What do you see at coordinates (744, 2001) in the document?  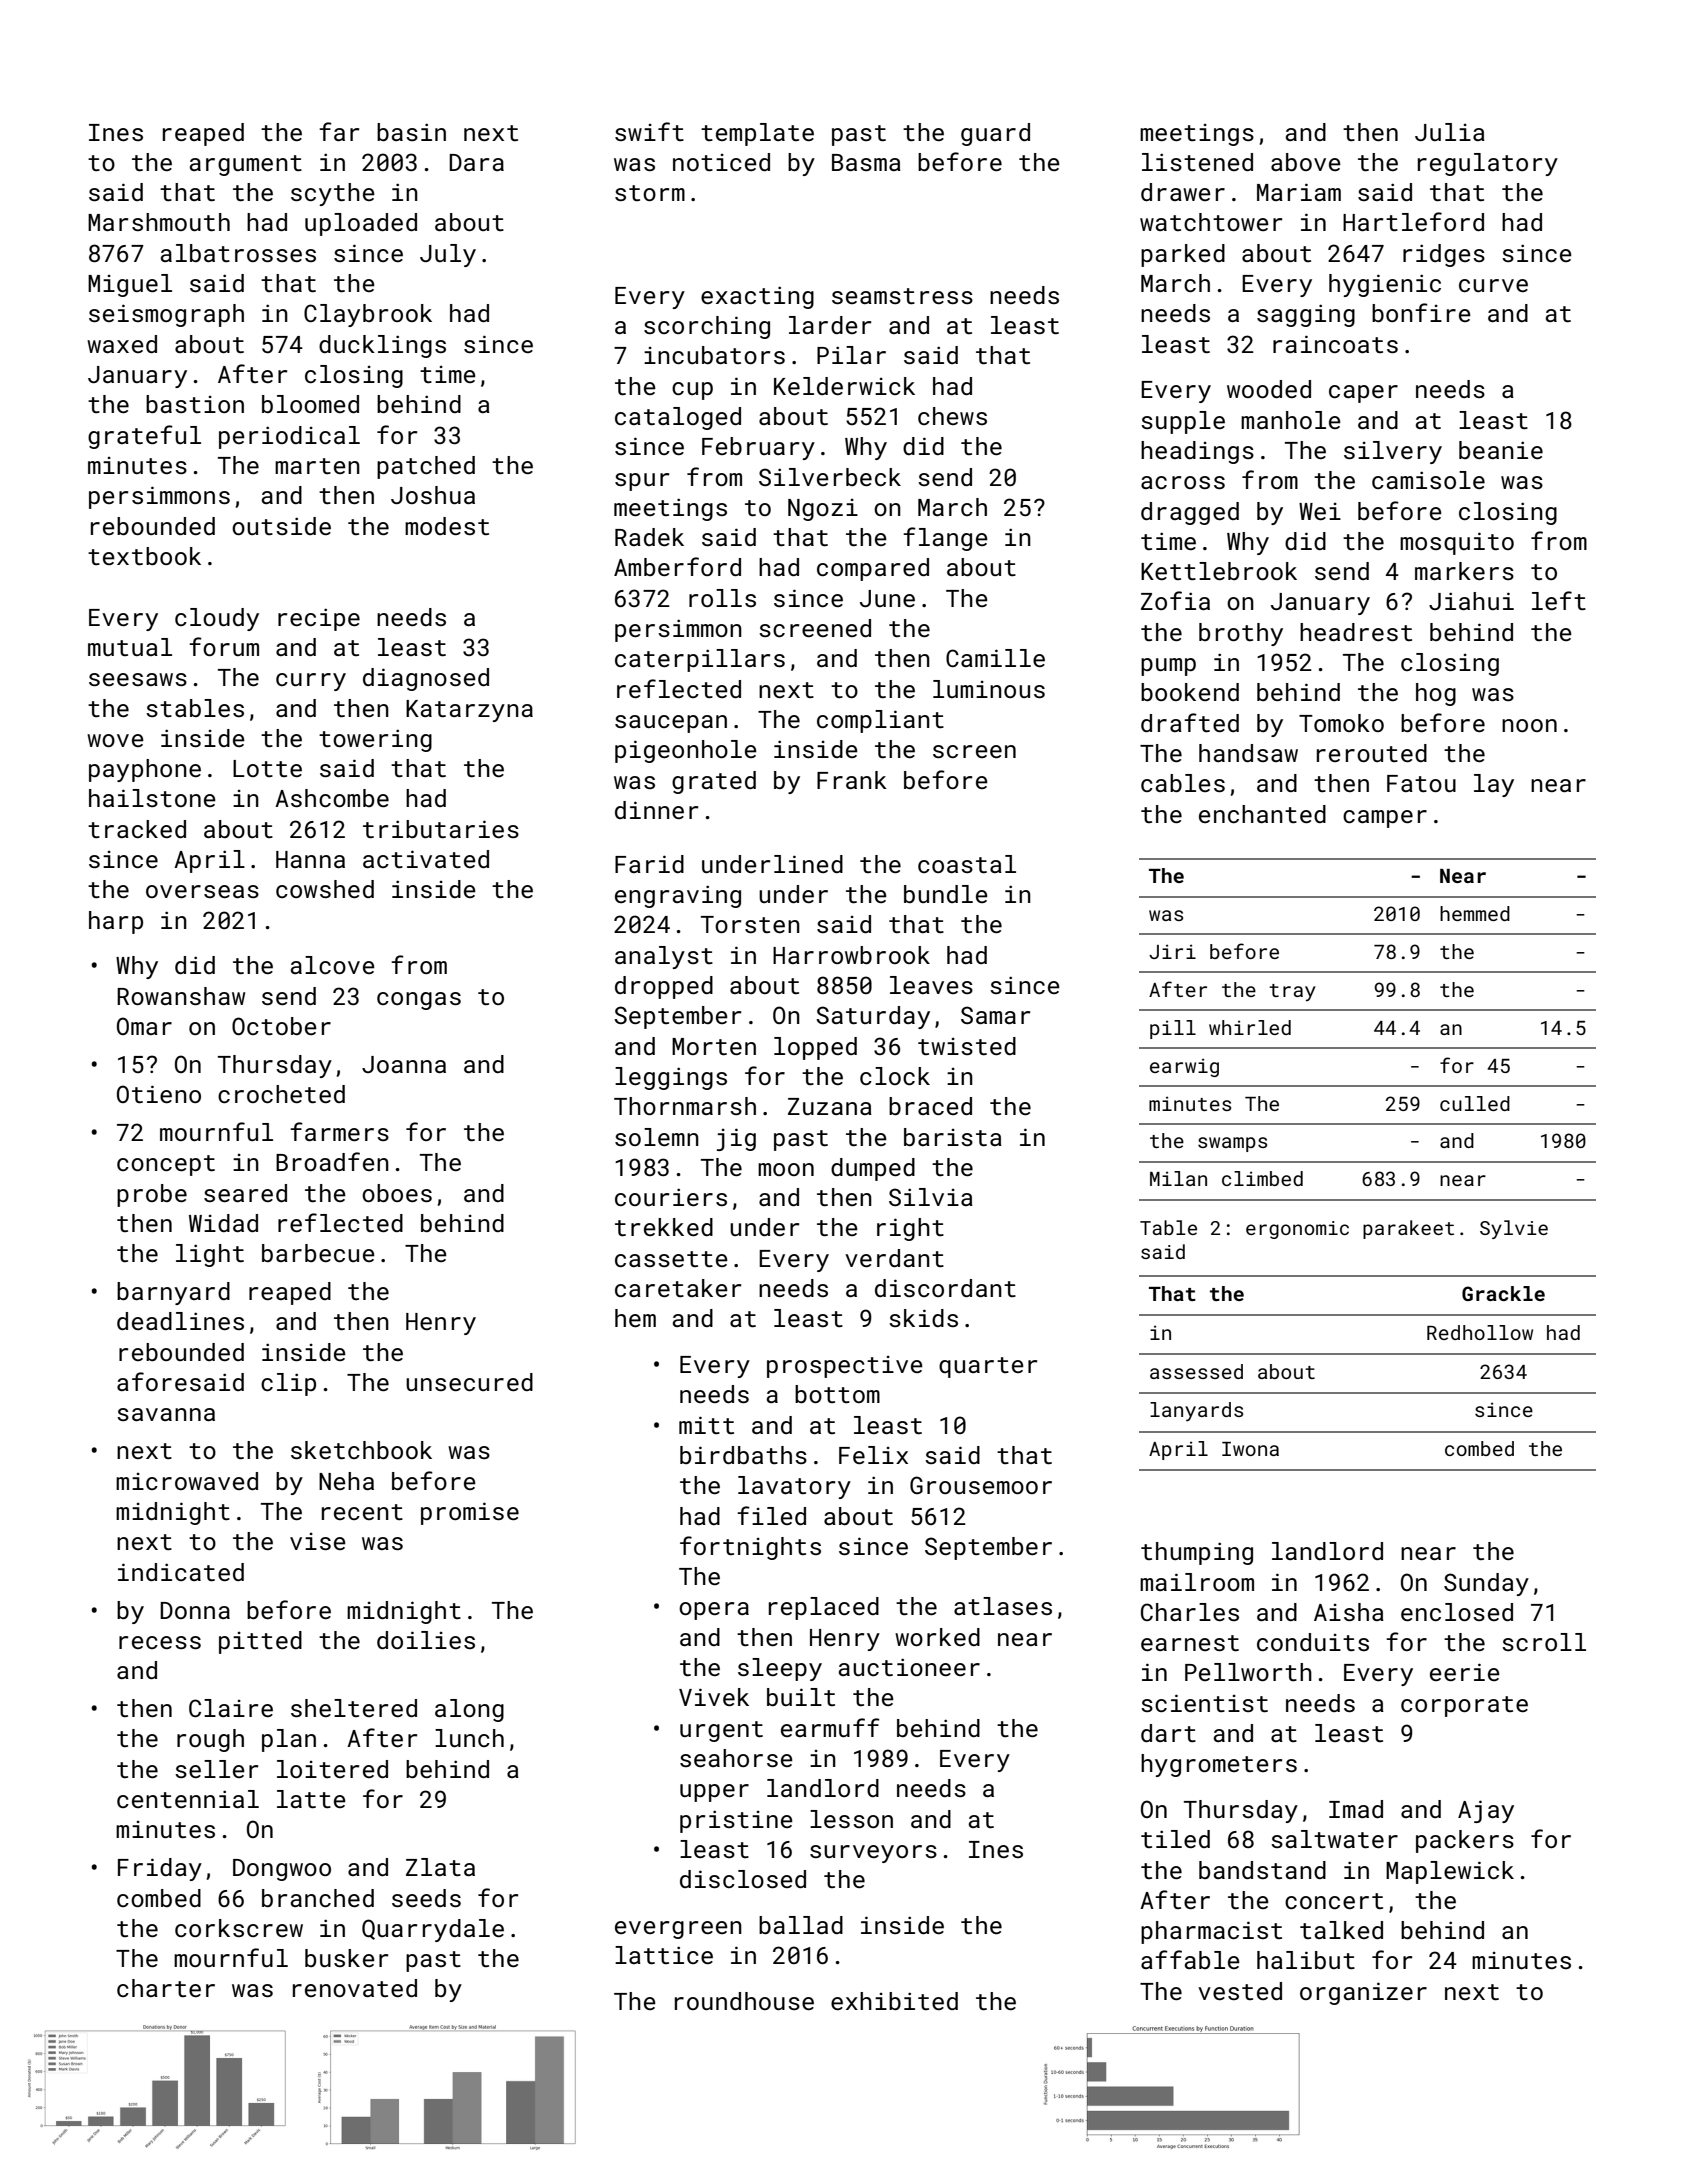 I see `roundhouse` at bounding box center [744, 2001].
